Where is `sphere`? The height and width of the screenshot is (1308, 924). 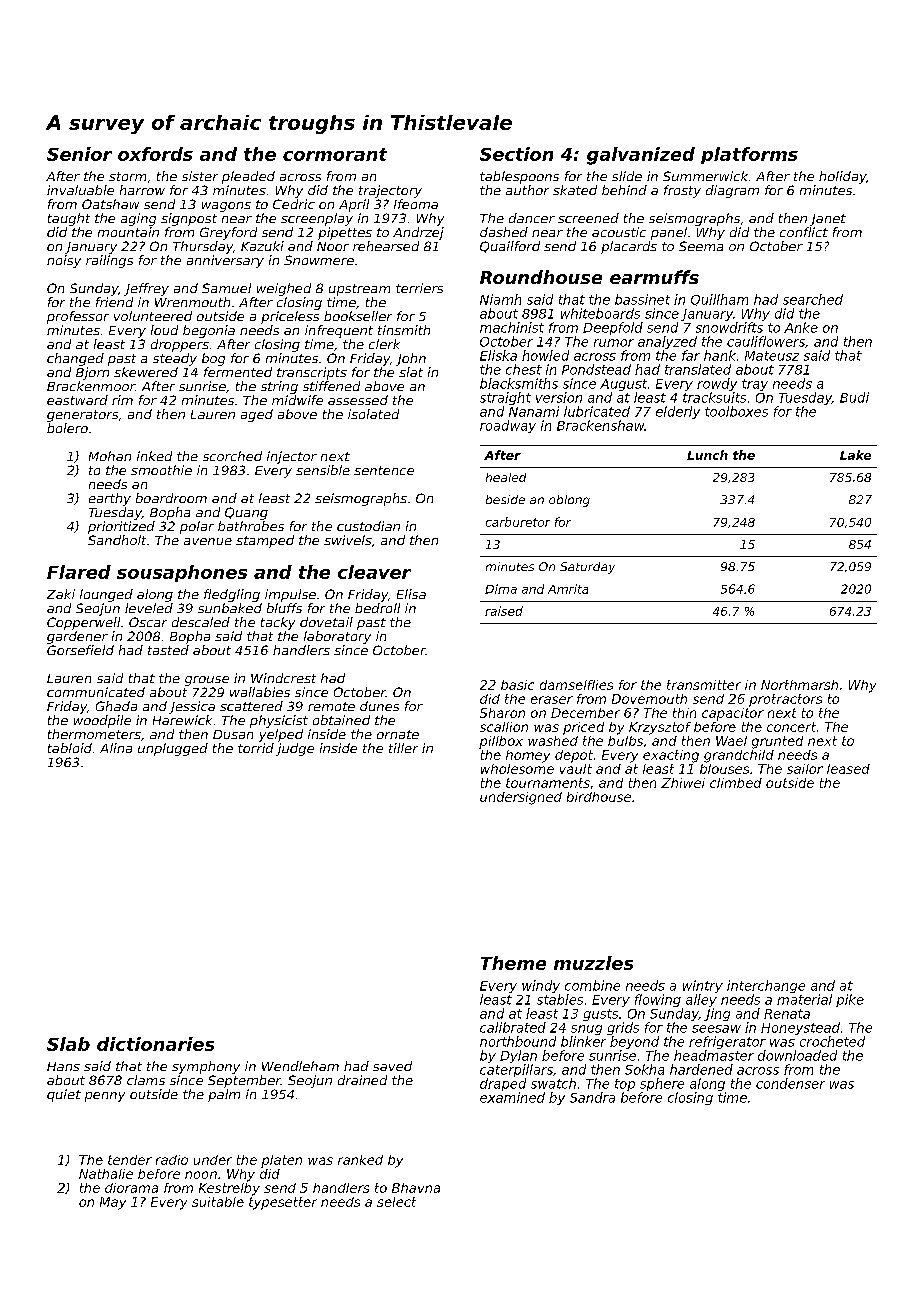 sphere is located at coordinates (662, 1084).
